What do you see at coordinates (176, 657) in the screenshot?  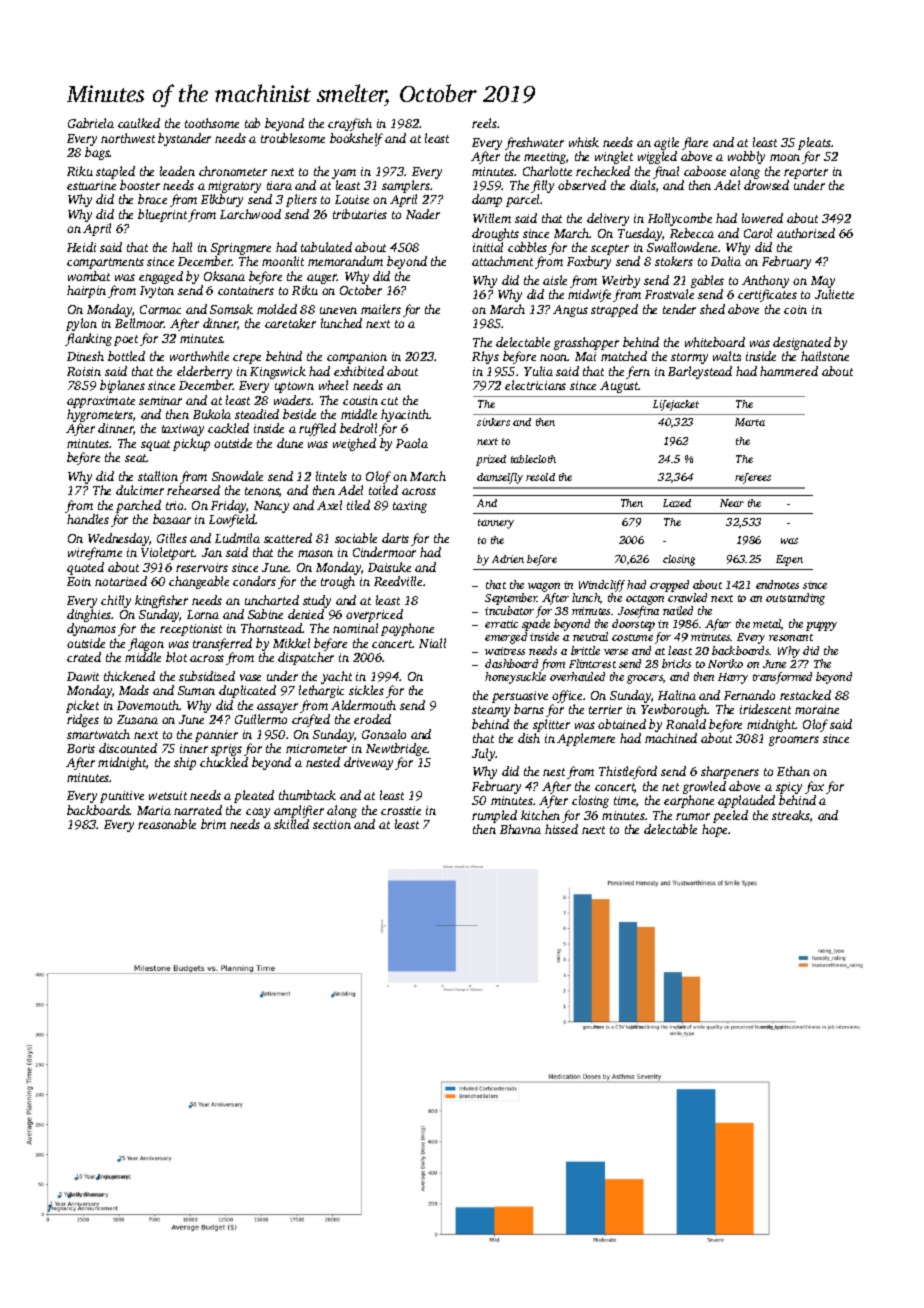 I see `blot` at bounding box center [176, 657].
